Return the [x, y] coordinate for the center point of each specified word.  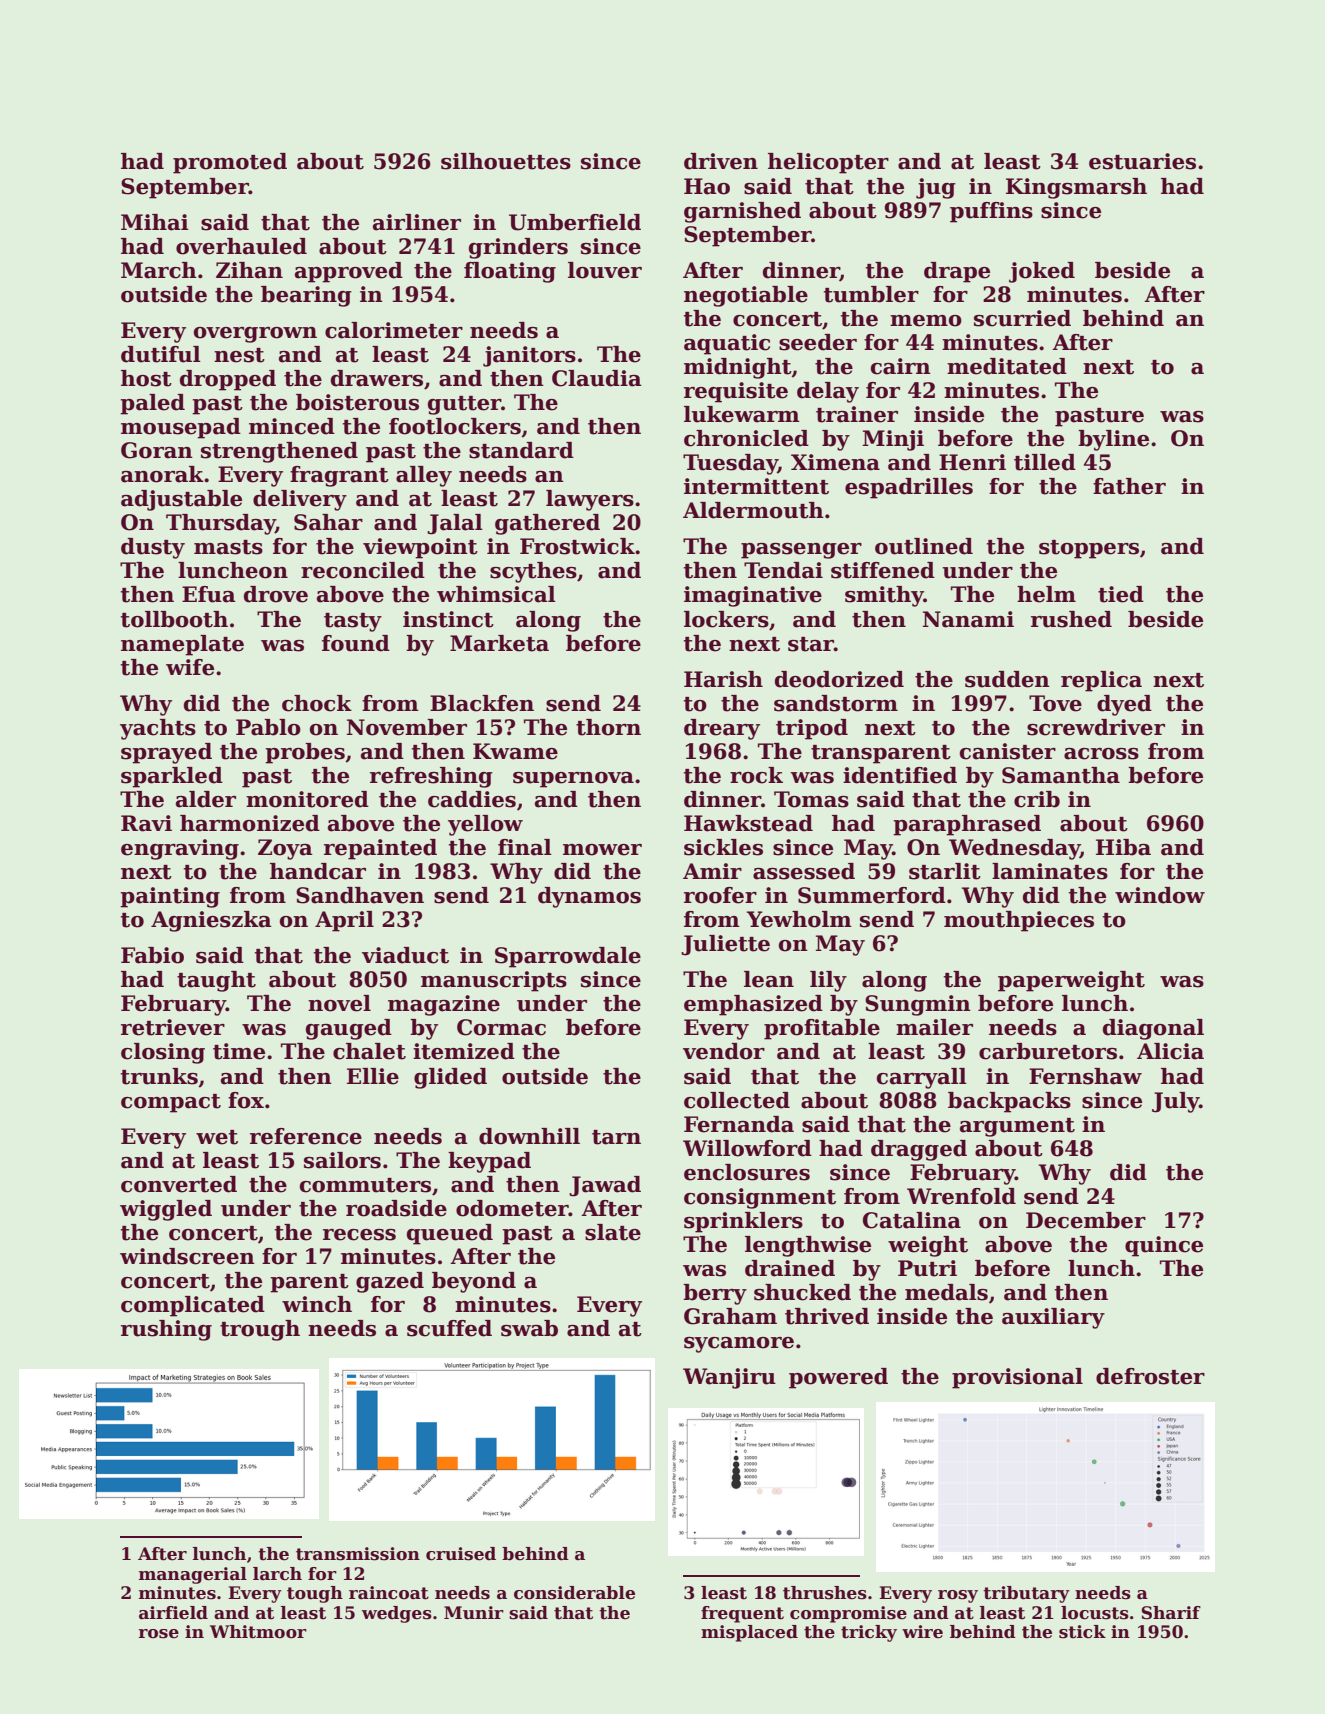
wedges [397, 1614]
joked [1042, 272]
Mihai [155, 222]
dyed [1124, 705]
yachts [158, 729]
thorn [608, 727]
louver [605, 270]
